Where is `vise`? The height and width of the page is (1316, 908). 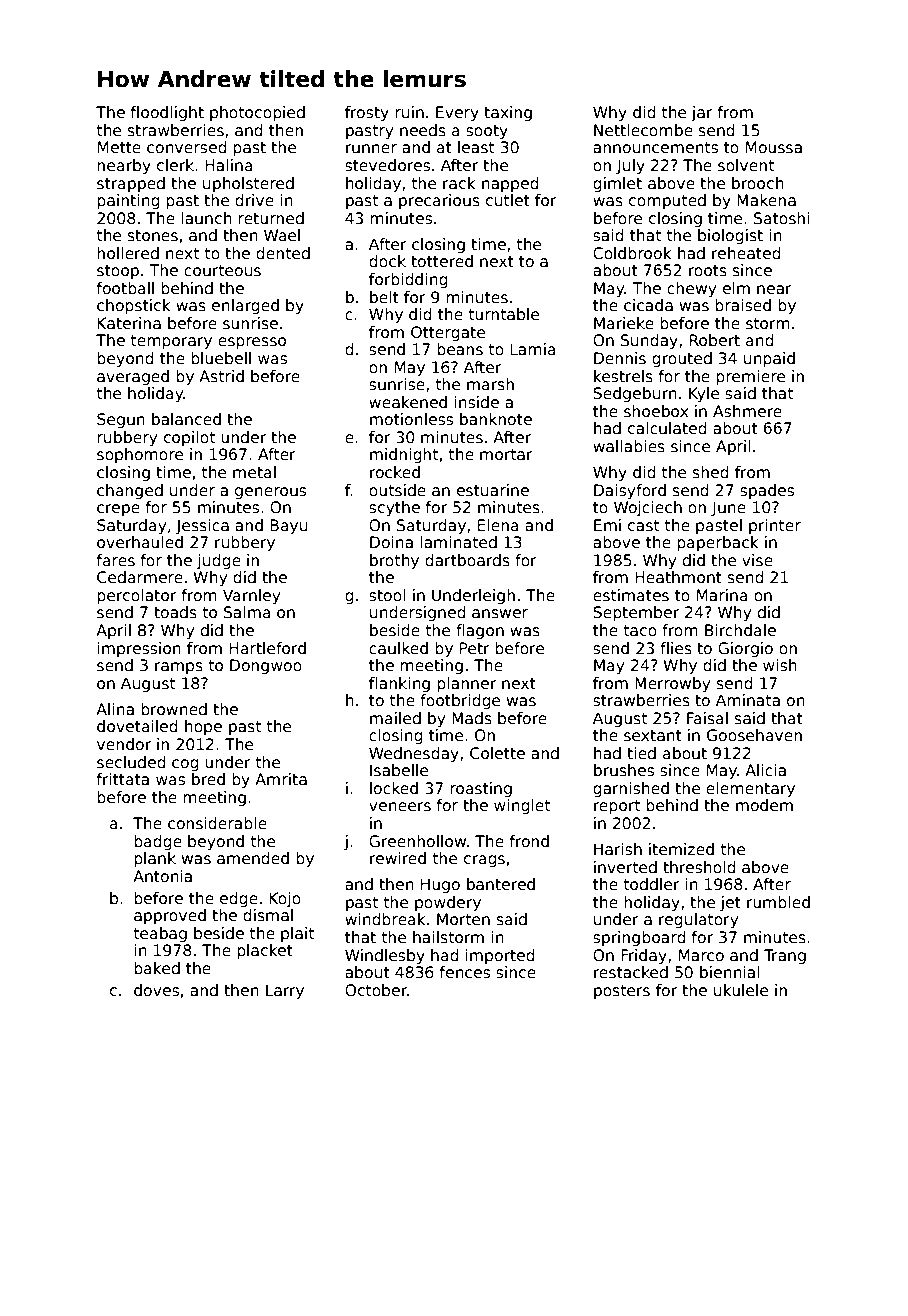 vise is located at coordinates (757, 560).
